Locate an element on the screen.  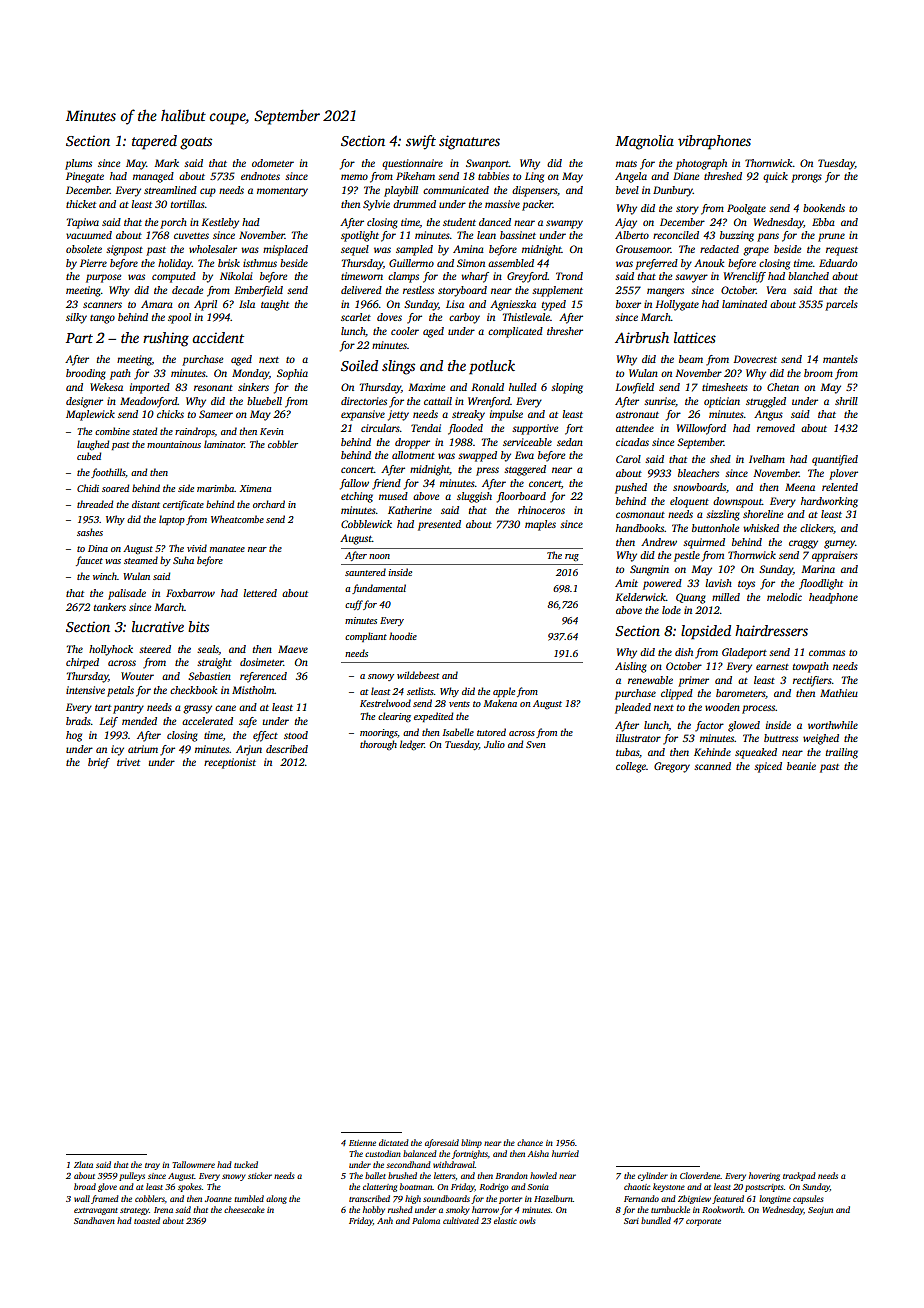
plover is located at coordinates (843, 474).
